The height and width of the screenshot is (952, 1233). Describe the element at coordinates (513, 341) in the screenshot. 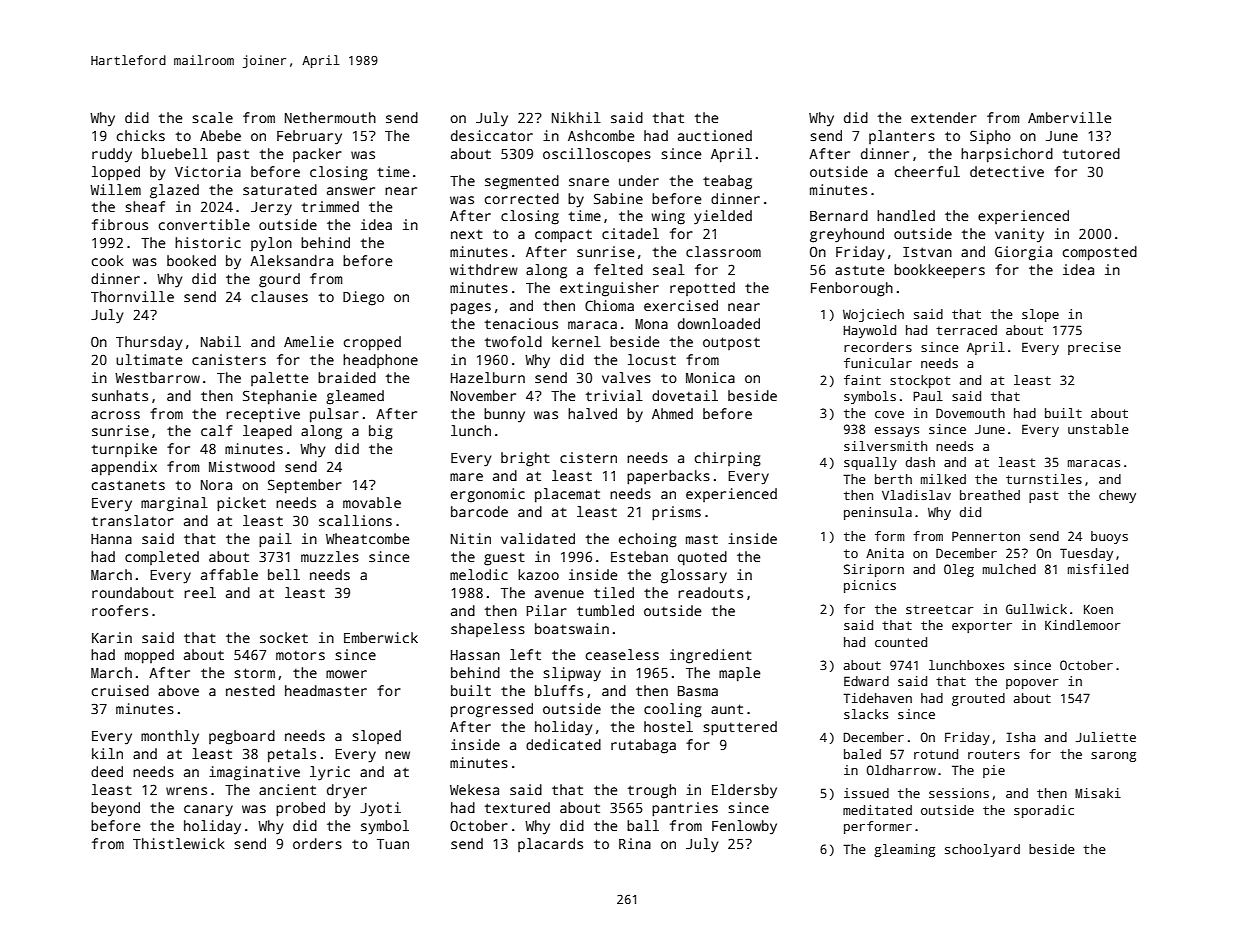

I see `twofold` at that location.
